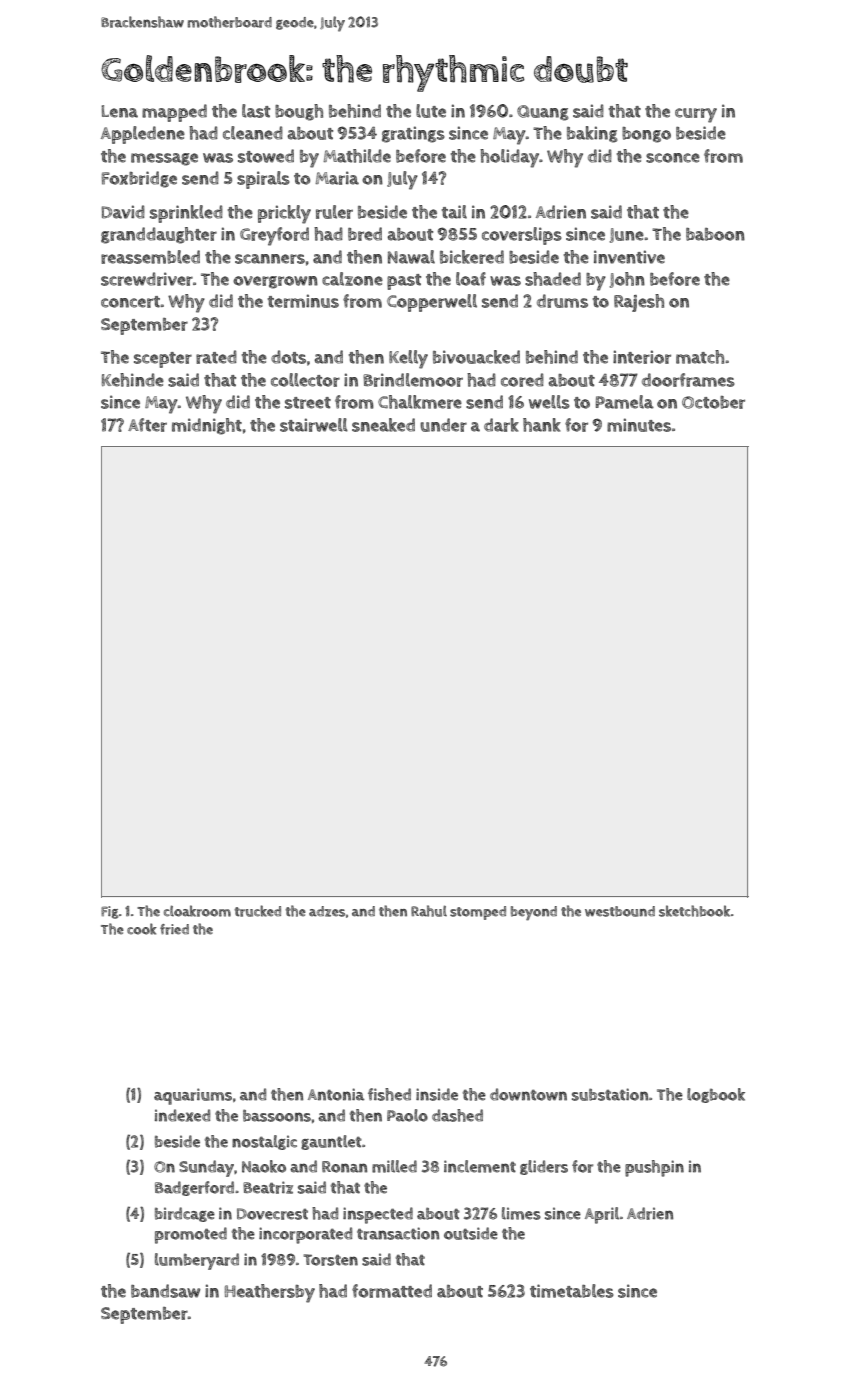 This document has width=849, height=1400. Describe the element at coordinates (165, 1291) in the document. I see `bandsaw` at that location.
